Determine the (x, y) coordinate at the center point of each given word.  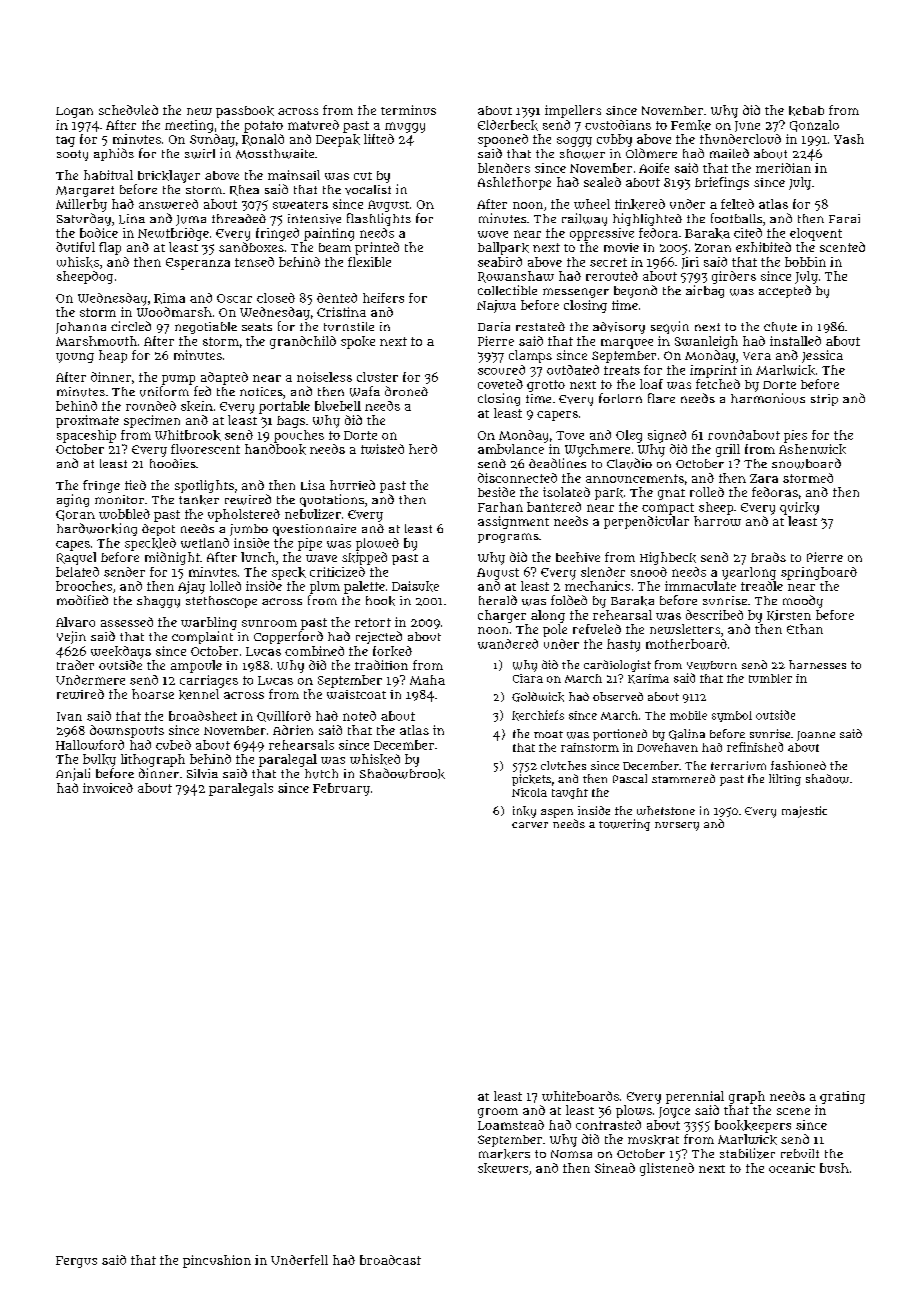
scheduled (128, 110)
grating (842, 1097)
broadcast (390, 1260)
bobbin (805, 262)
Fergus (76, 1262)
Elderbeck (508, 125)
